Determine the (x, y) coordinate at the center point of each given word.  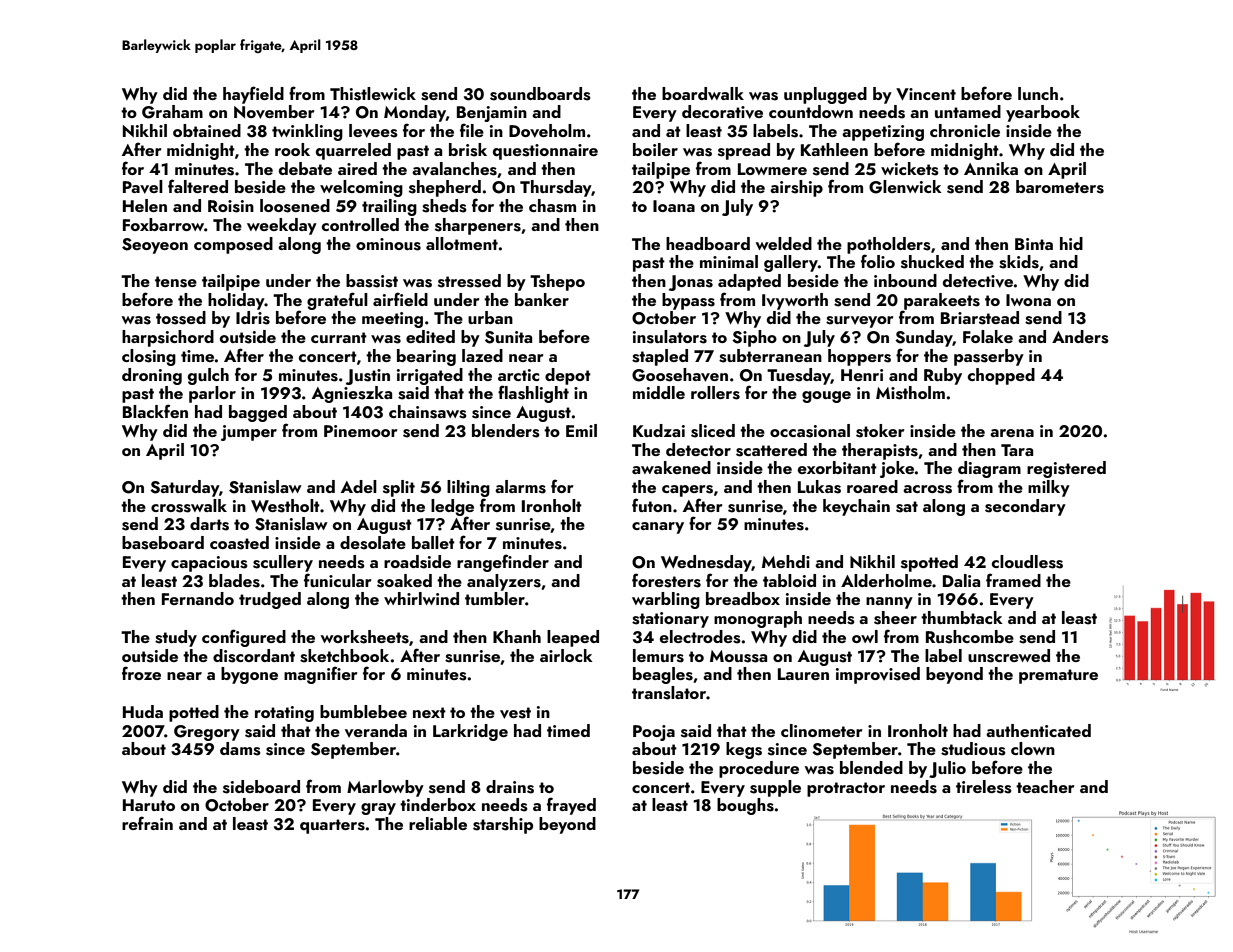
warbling (666, 600)
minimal (729, 261)
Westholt (285, 506)
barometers (1060, 187)
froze (141, 673)
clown (1033, 748)
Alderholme (886, 580)
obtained (207, 130)
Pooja (654, 733)
